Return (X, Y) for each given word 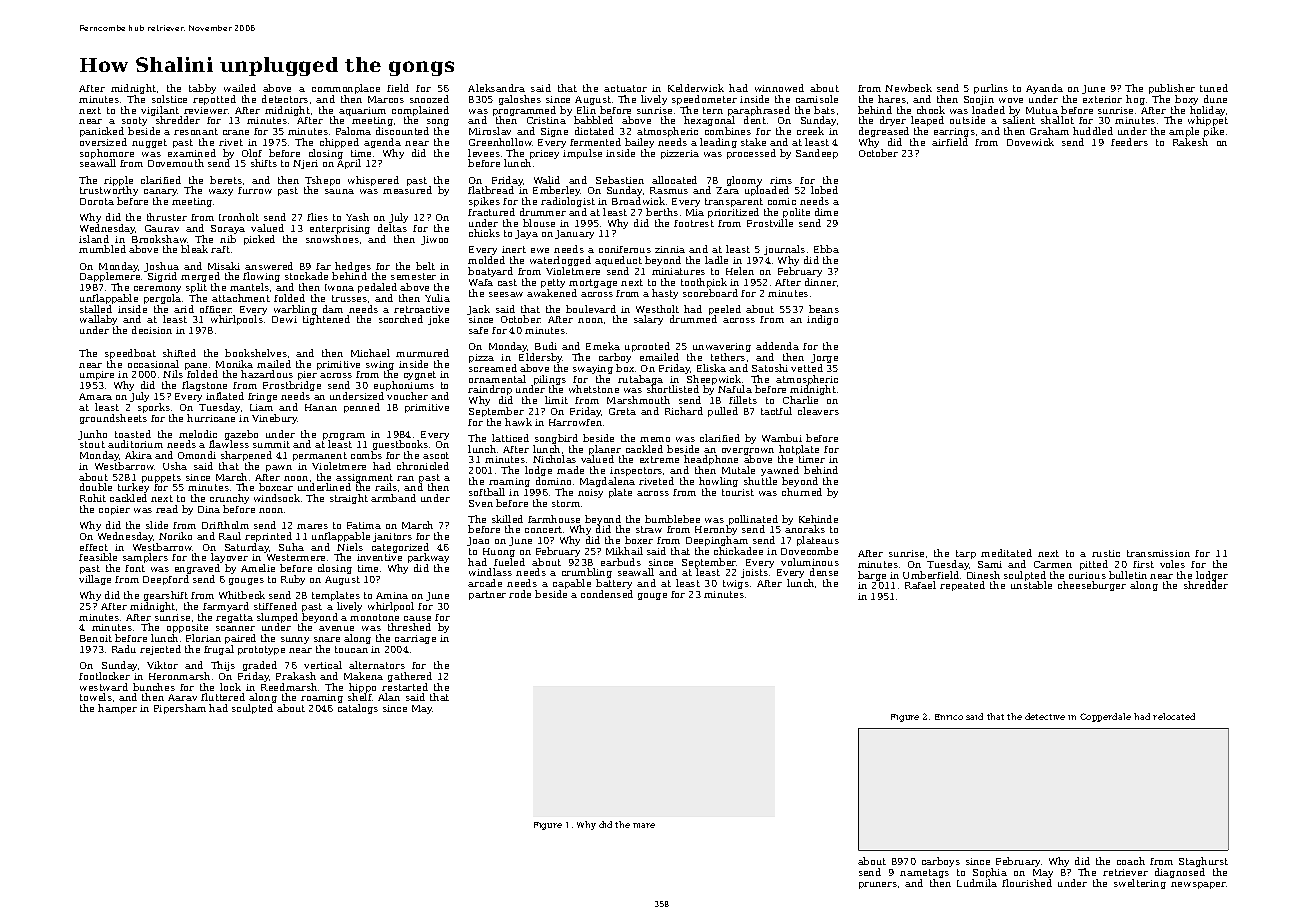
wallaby (99, 321)
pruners (878, 885)
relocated (1174, 716)
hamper (117, 709)
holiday (1207, 111)
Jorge (824, 358)
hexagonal (709, 122)
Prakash (296, 676)
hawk (518, 422)
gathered (410, 677)
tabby (202, 89)
